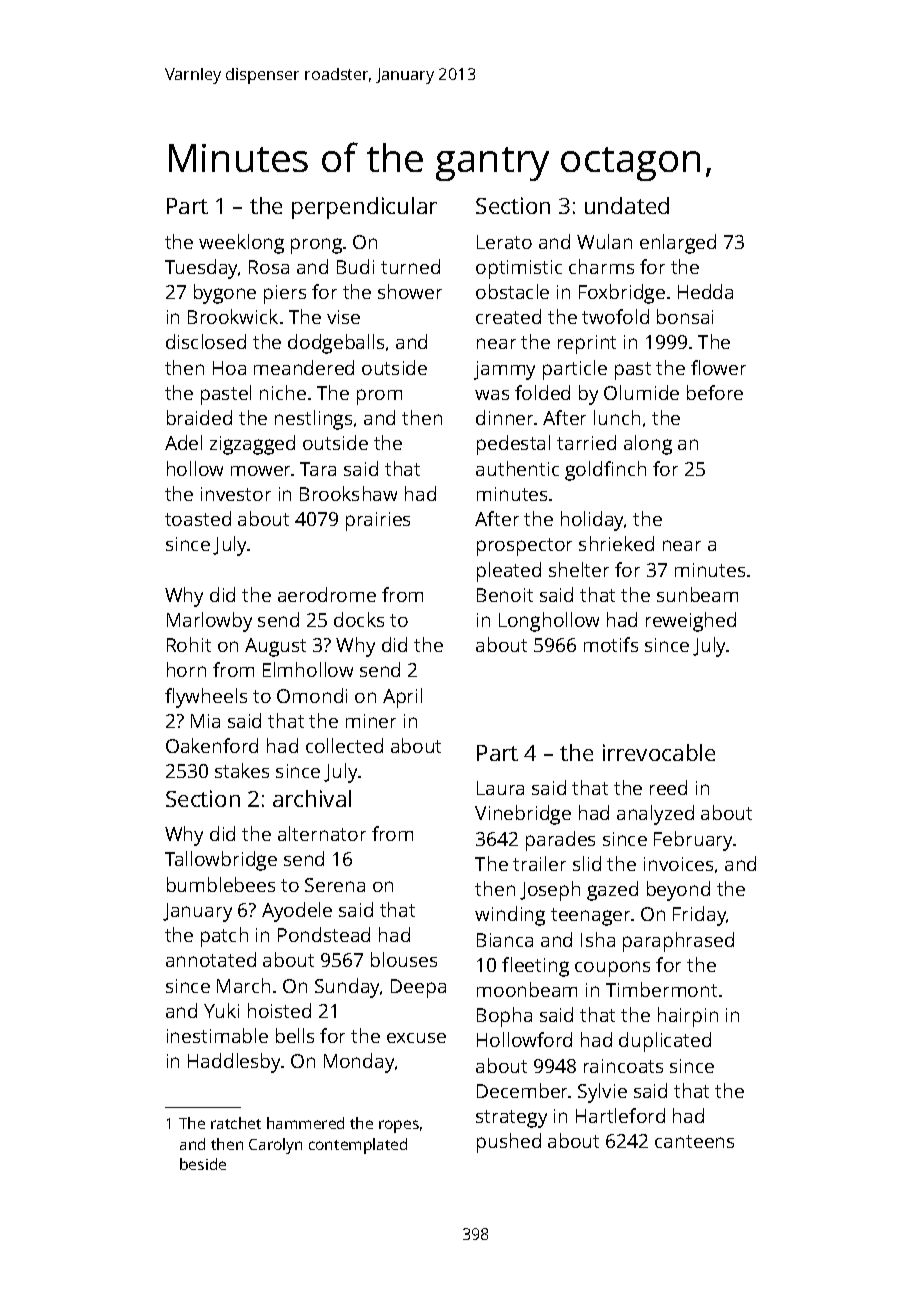  Describe the element at coordinates (189, 644) in the screenshot. I see `Rohit` at that location.
